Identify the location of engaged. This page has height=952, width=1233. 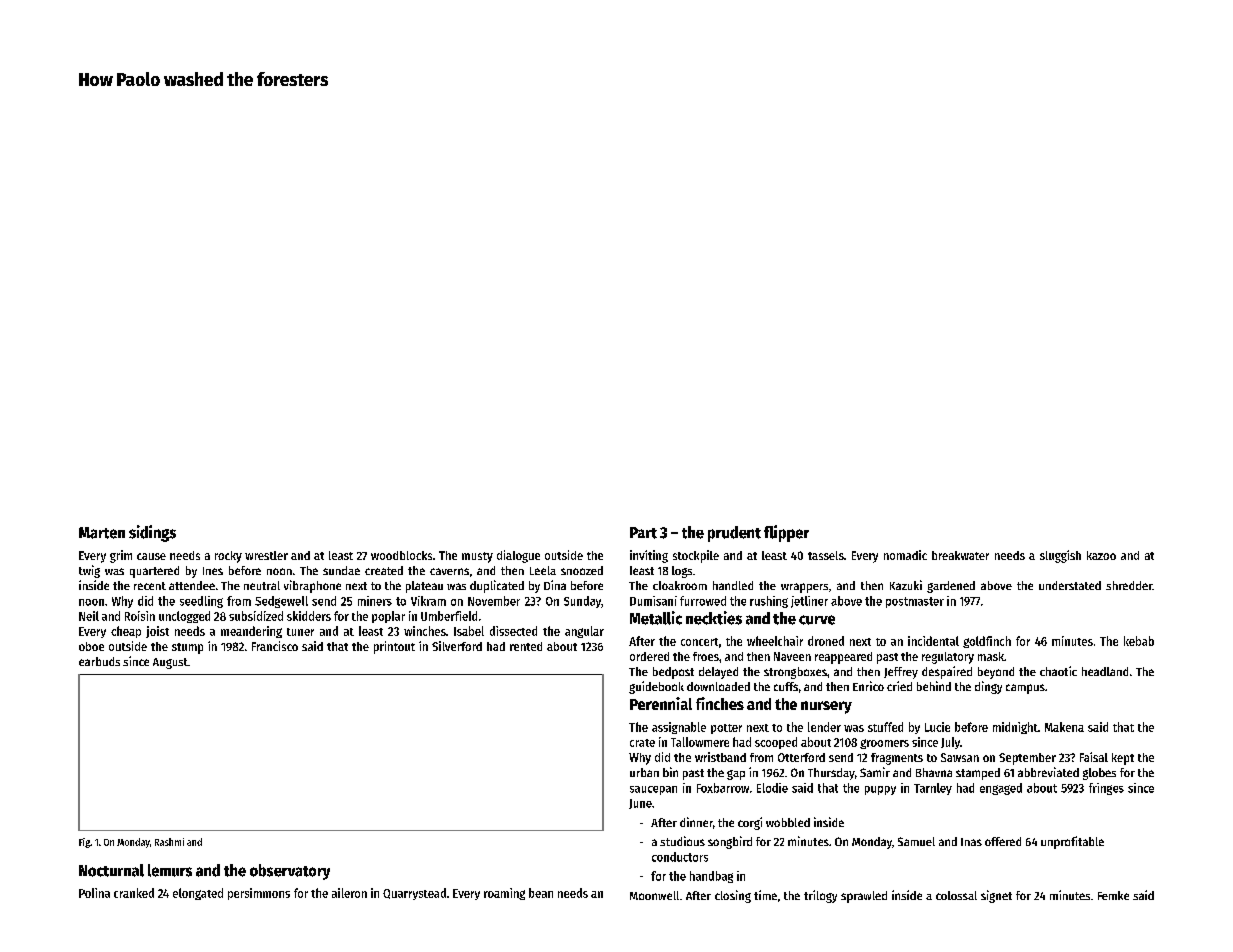
(1001, 789).
